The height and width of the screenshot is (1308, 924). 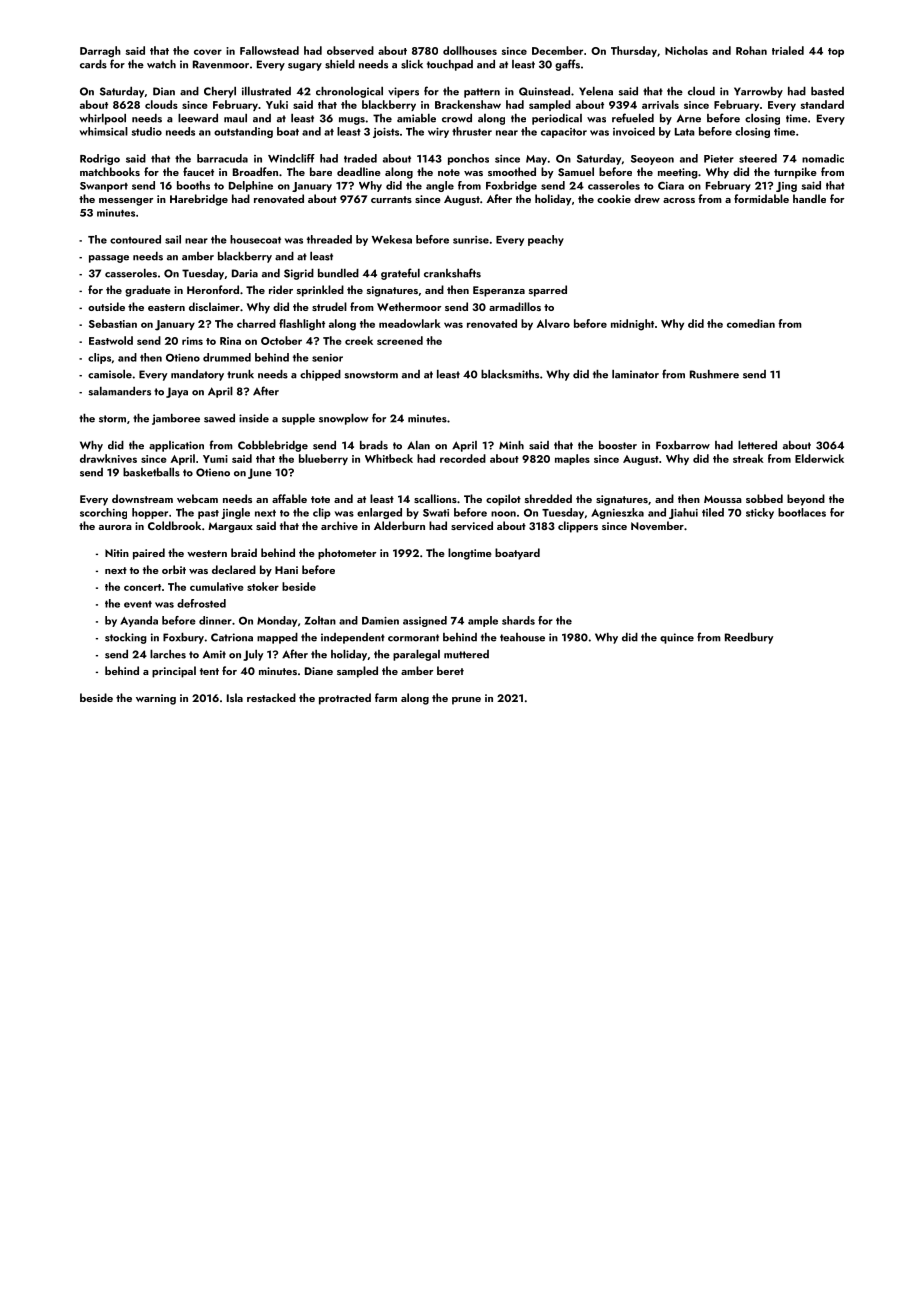 I want to click on warning, so click(x=156, y=699).
